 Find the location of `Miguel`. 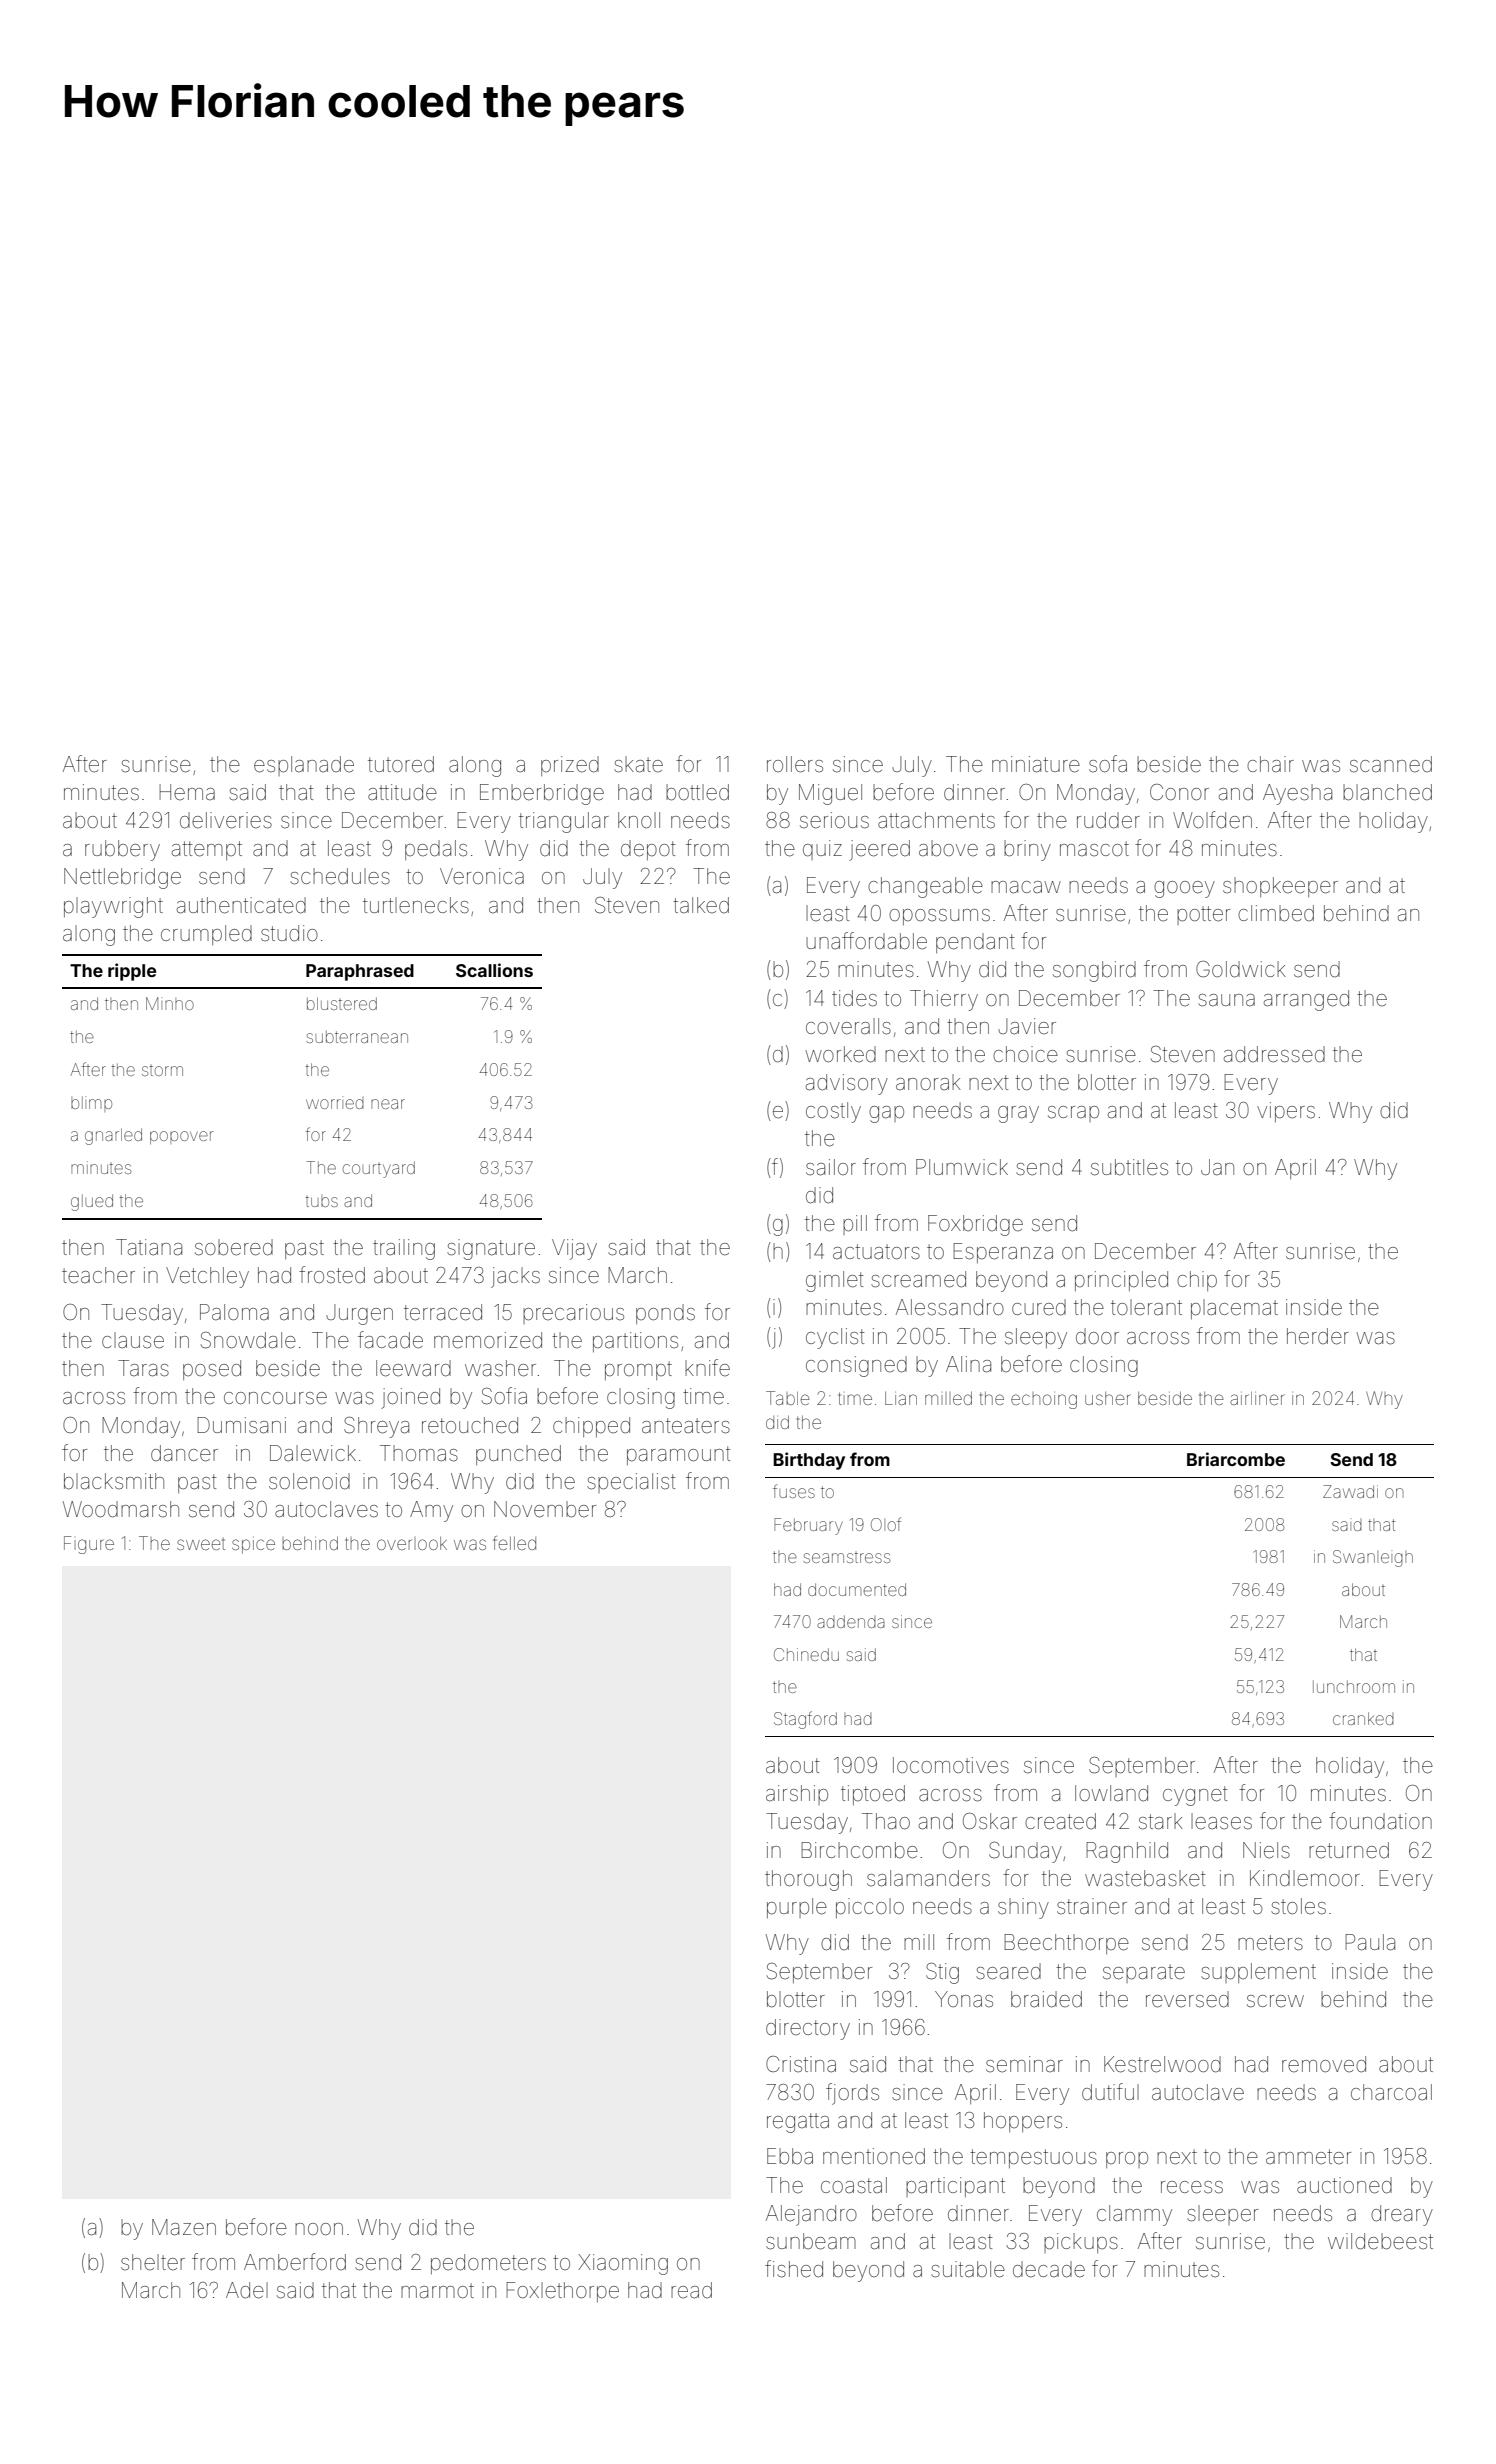

Miguel is located at coordinates (830, 794).
